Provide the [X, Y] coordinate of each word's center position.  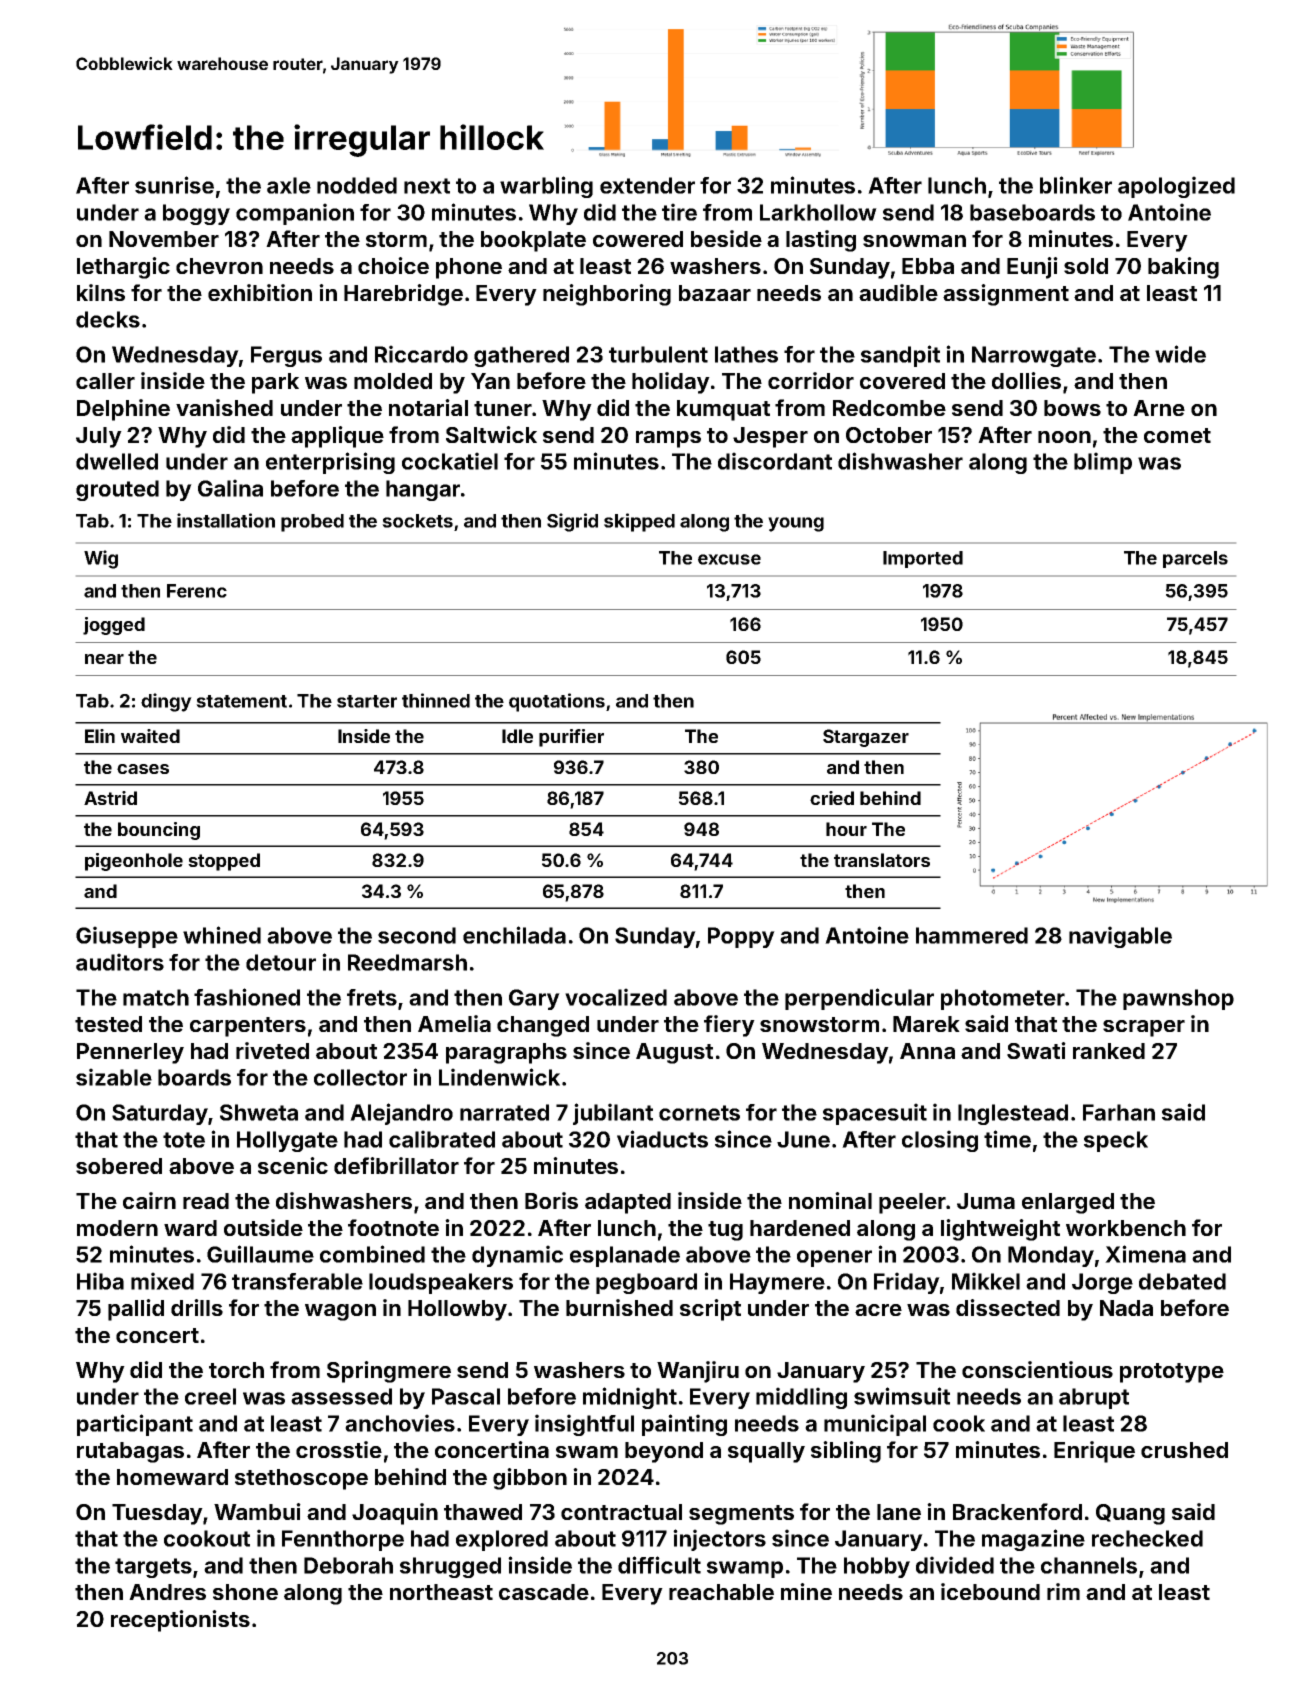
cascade [544, 1592]
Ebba [928, 266]
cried [832, 798]
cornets [699, 1113]
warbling [546, 187]
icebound [990, 1591]
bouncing [159, 831]
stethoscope [301, 1479]
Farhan [1119, 1112]
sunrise [174, 185]
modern [117, 1228]
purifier [571, 738]
